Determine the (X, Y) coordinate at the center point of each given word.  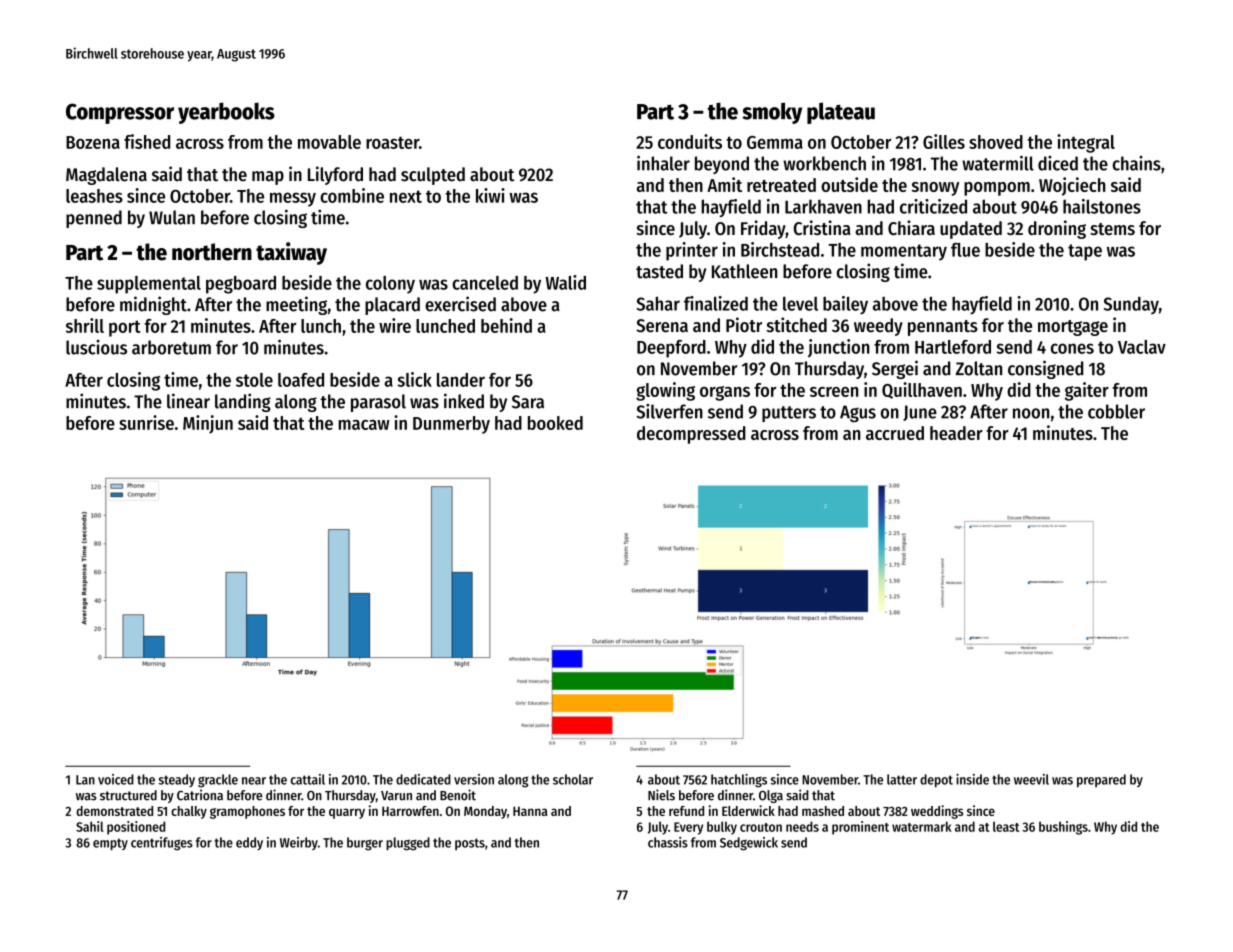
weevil (1031, 779)
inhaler (663, 163)
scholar (573, 779)
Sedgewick (749, 844)
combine (352, 195)
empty (110, 844)
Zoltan (979, 368)
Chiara (911, 227)
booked (555, 423)
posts (470, 844)
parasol (378, 403)
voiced (116, 779)
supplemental (149, 285)
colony (390, 285)
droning (1057, 229)
